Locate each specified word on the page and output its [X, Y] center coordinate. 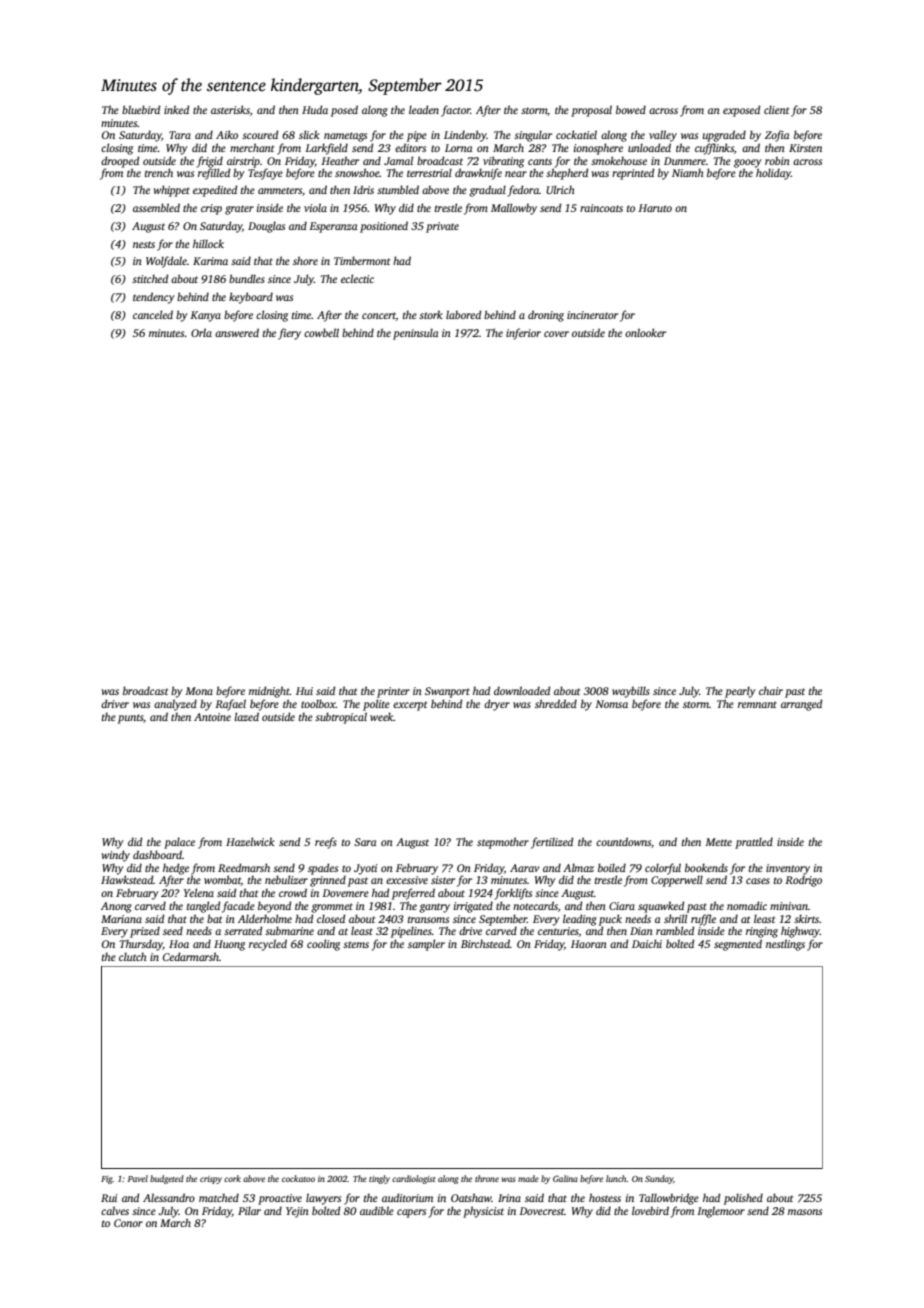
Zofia [777, 136]
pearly [740, 692]
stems [356, 944]
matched [219, 1197]
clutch [133, 956]
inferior [523, 334]
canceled [153, 314]
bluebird [141, 109]
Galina [565, 1178]
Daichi [647, 943]
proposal [591, 111]
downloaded [522, 690]
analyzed [175, 705]
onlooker [645, 332]
